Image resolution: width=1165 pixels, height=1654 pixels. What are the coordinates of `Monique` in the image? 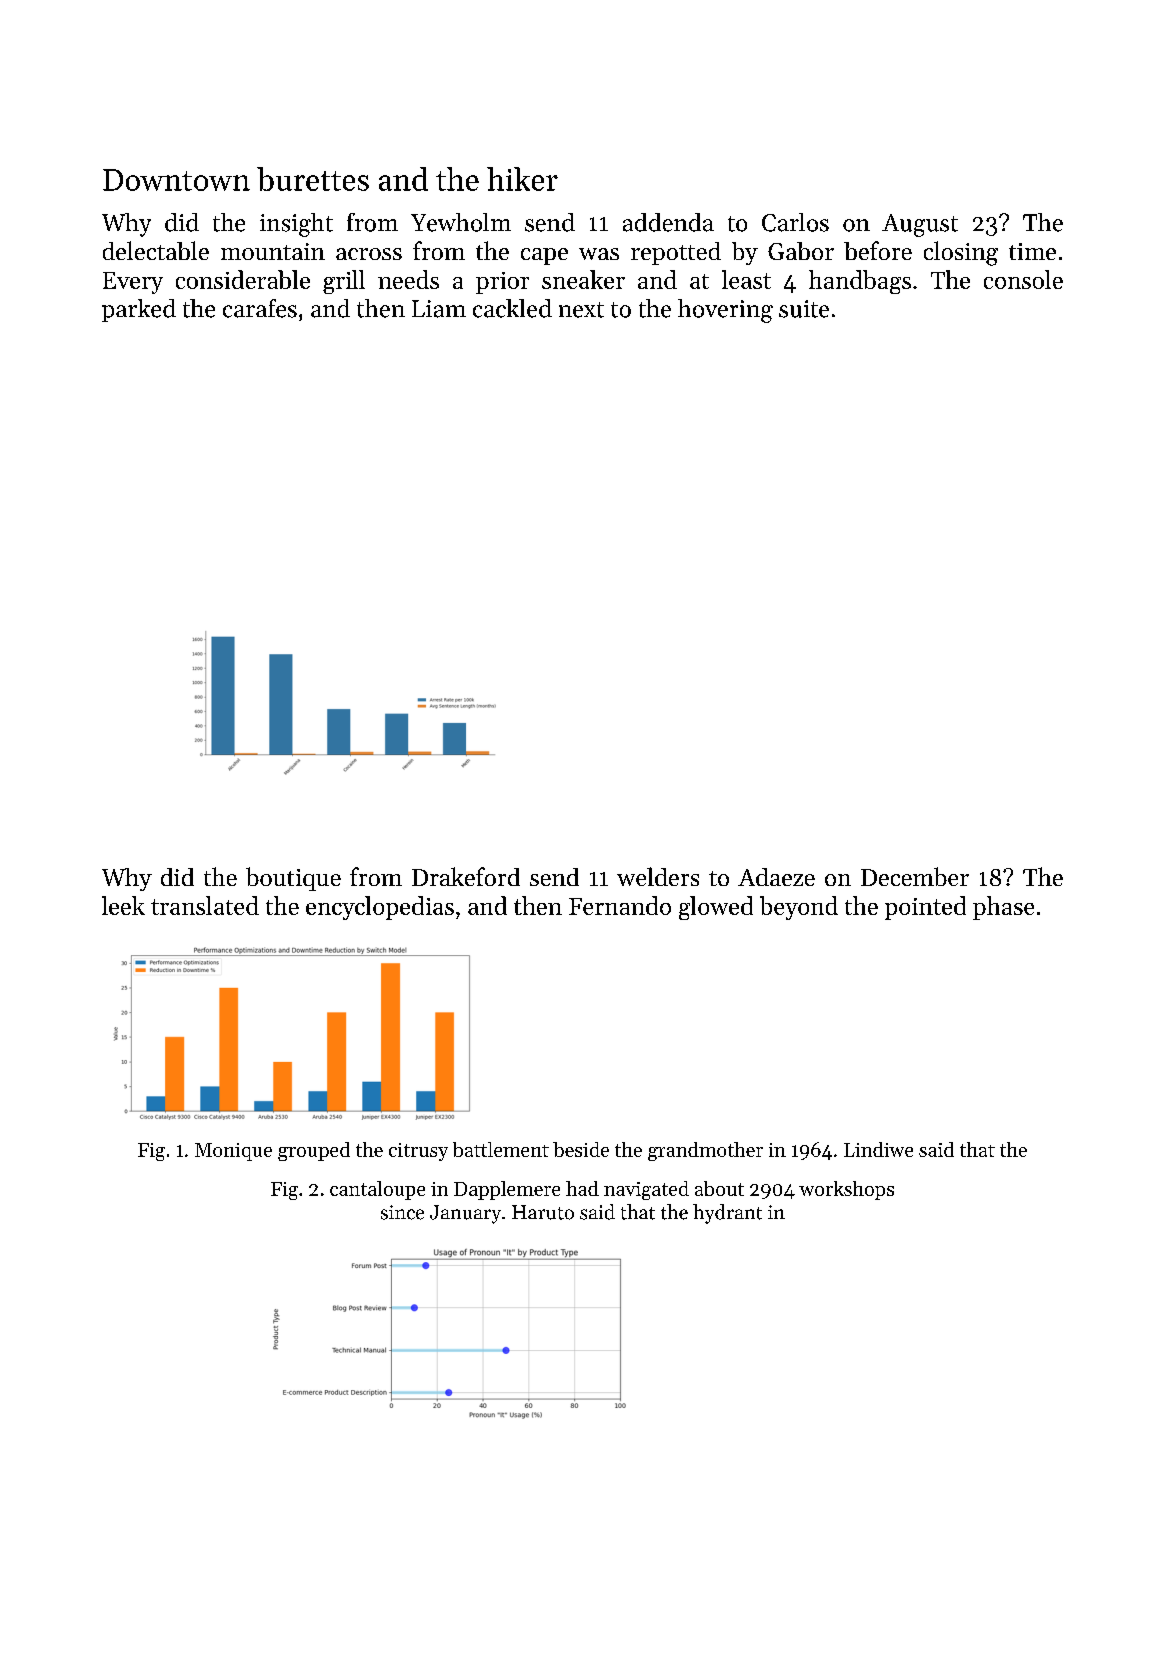 It's located at (233, 1152).
